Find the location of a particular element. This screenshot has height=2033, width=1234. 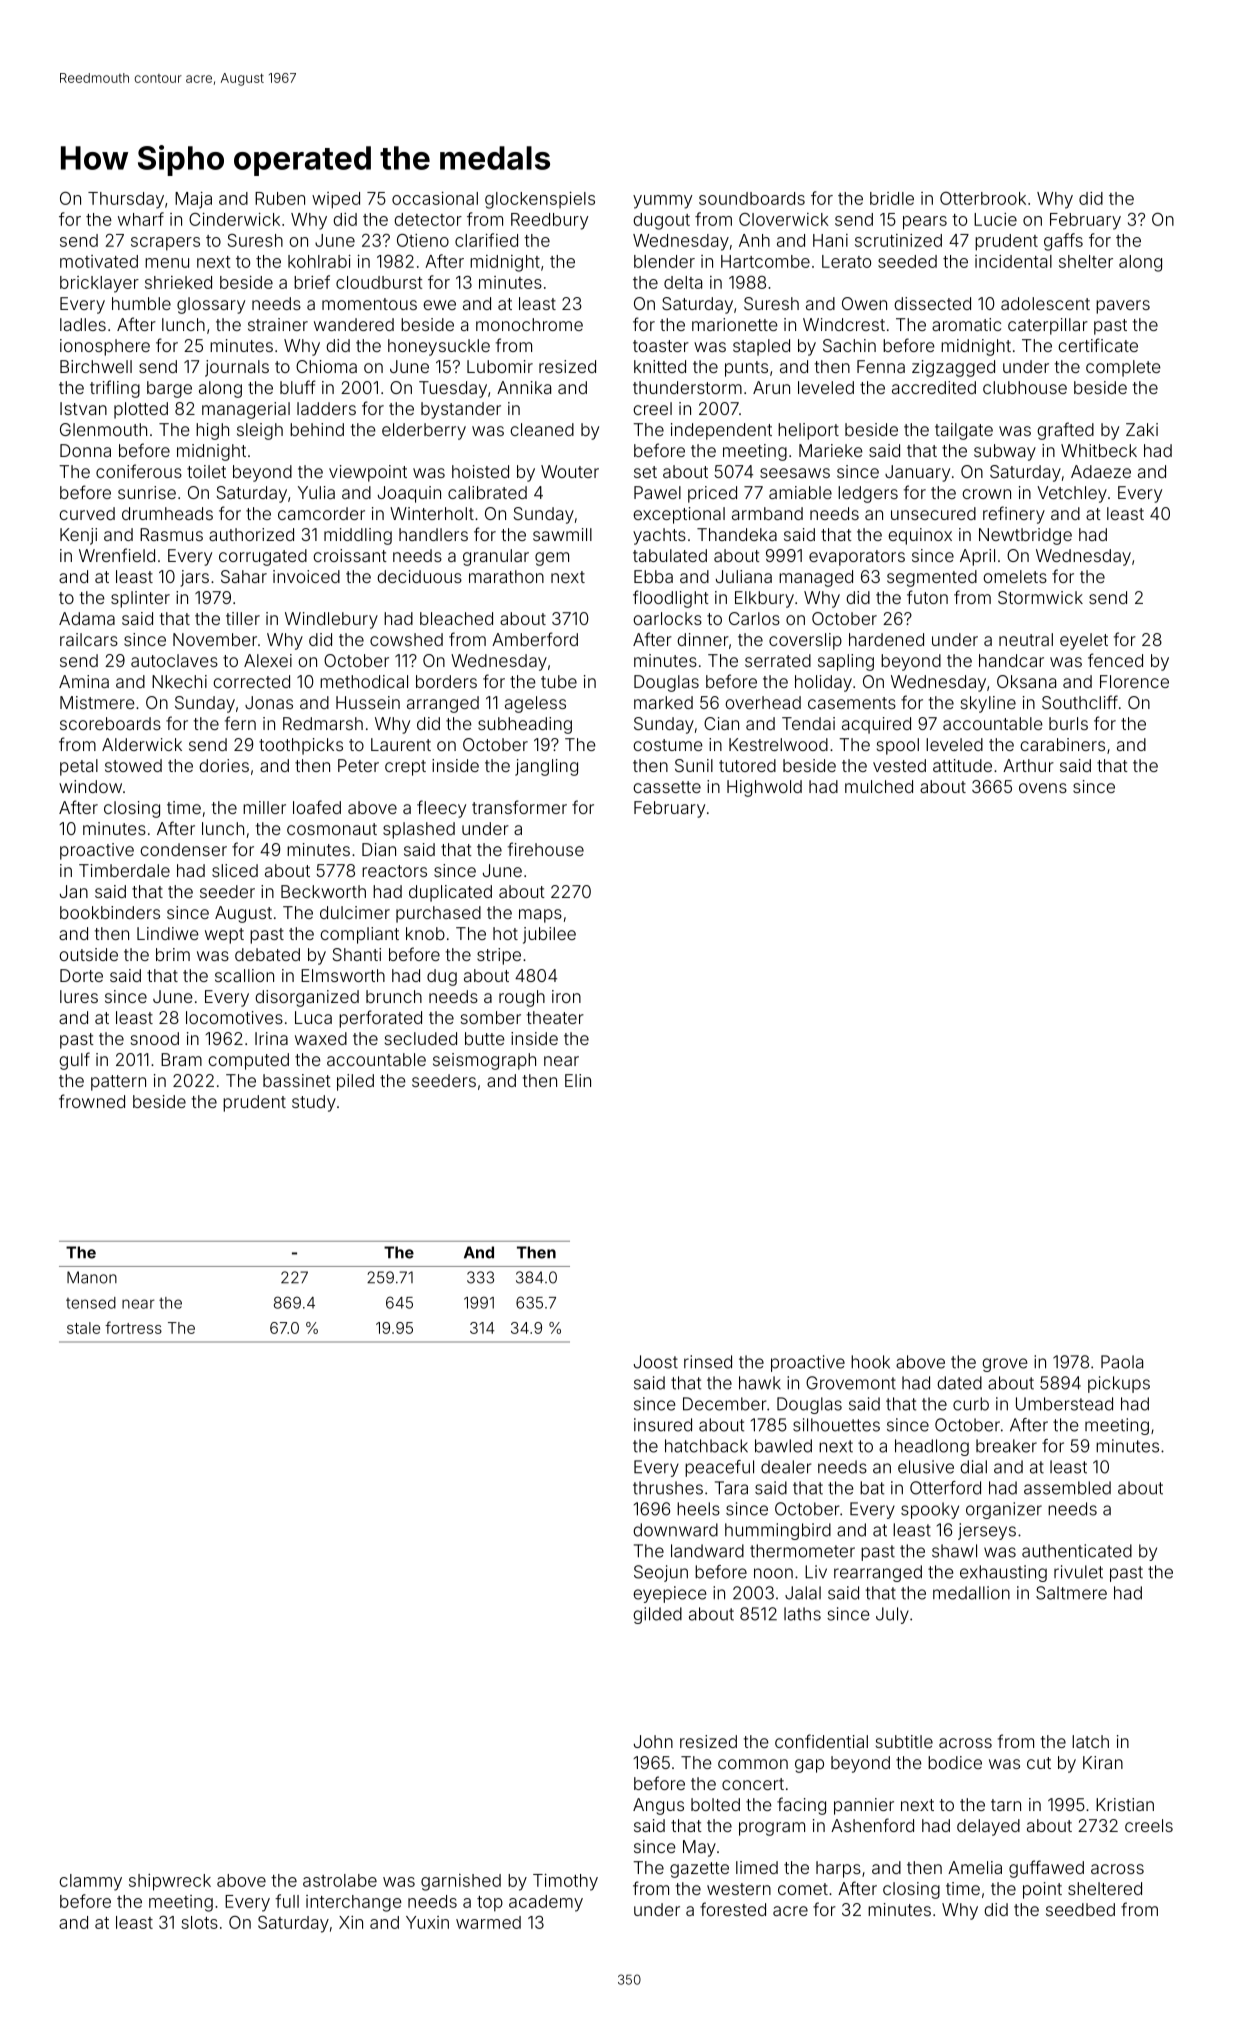

shipwreck is located at coordinates (170, 1882).
